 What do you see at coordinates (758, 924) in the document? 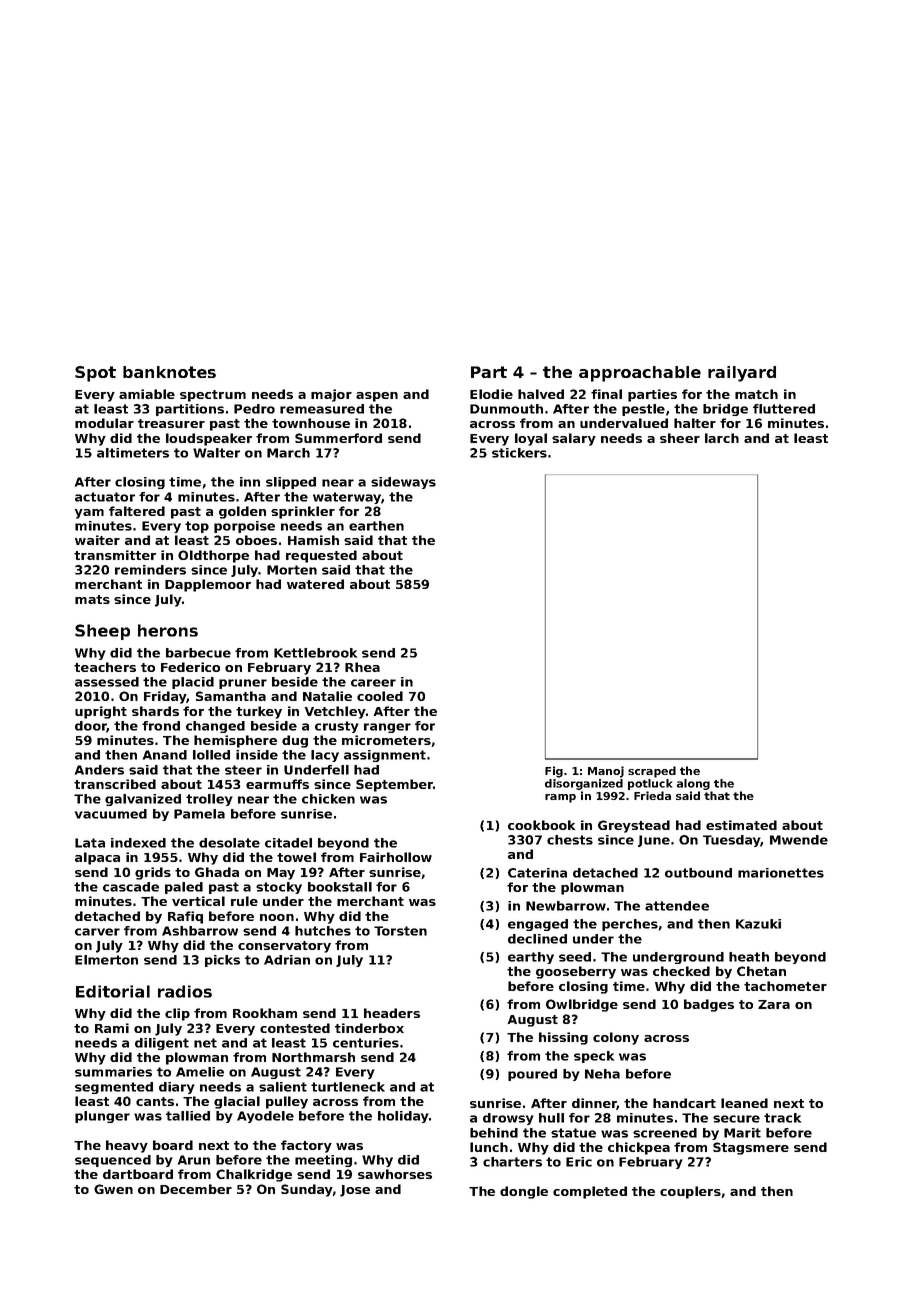
I see `Kazuki` at bounding box center [758, 924].
